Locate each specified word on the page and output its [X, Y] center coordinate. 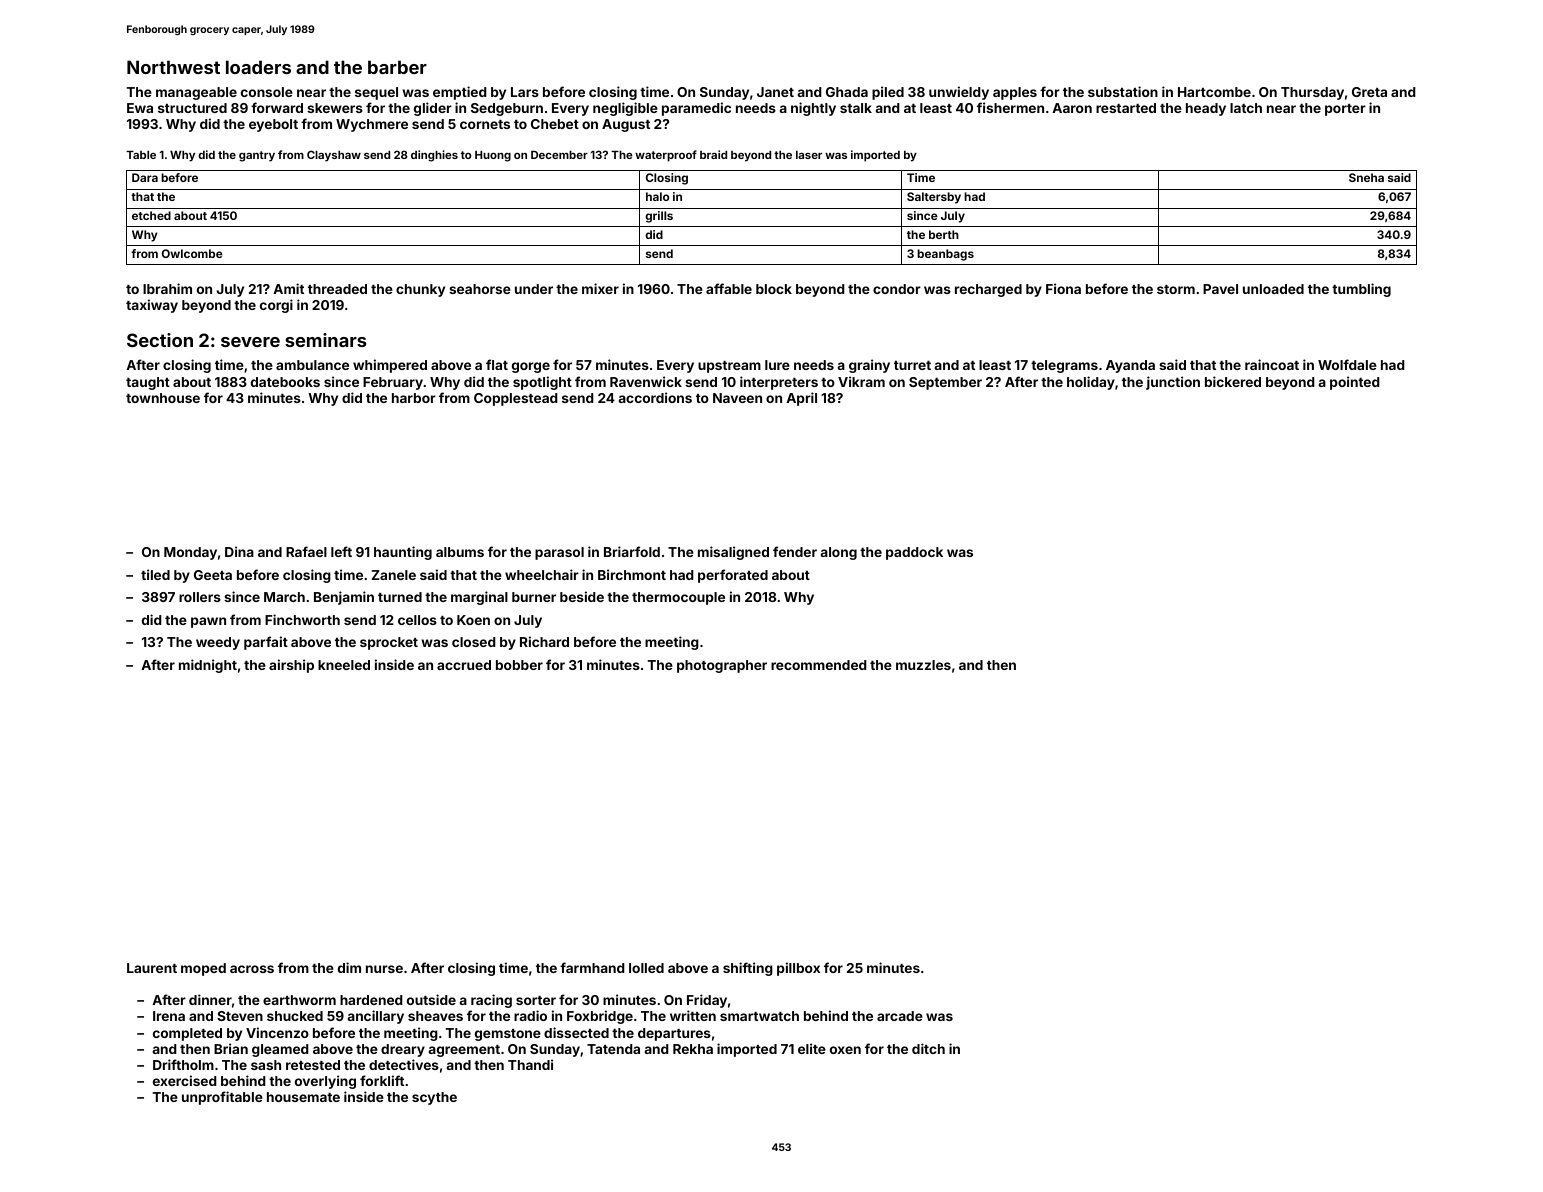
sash [266, 1065]
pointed [1355, 383]
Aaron [1072, 108]
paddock [914, 553]
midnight [208, 666]
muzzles [923, 665]
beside [582, 596]
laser [809, 155]
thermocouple [678, 598]
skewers [335, 108]
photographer [722, 666]
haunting [403, 553]
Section [160, 340]
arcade [900, 1016]
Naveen [737, 398]
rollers [200, 597]
